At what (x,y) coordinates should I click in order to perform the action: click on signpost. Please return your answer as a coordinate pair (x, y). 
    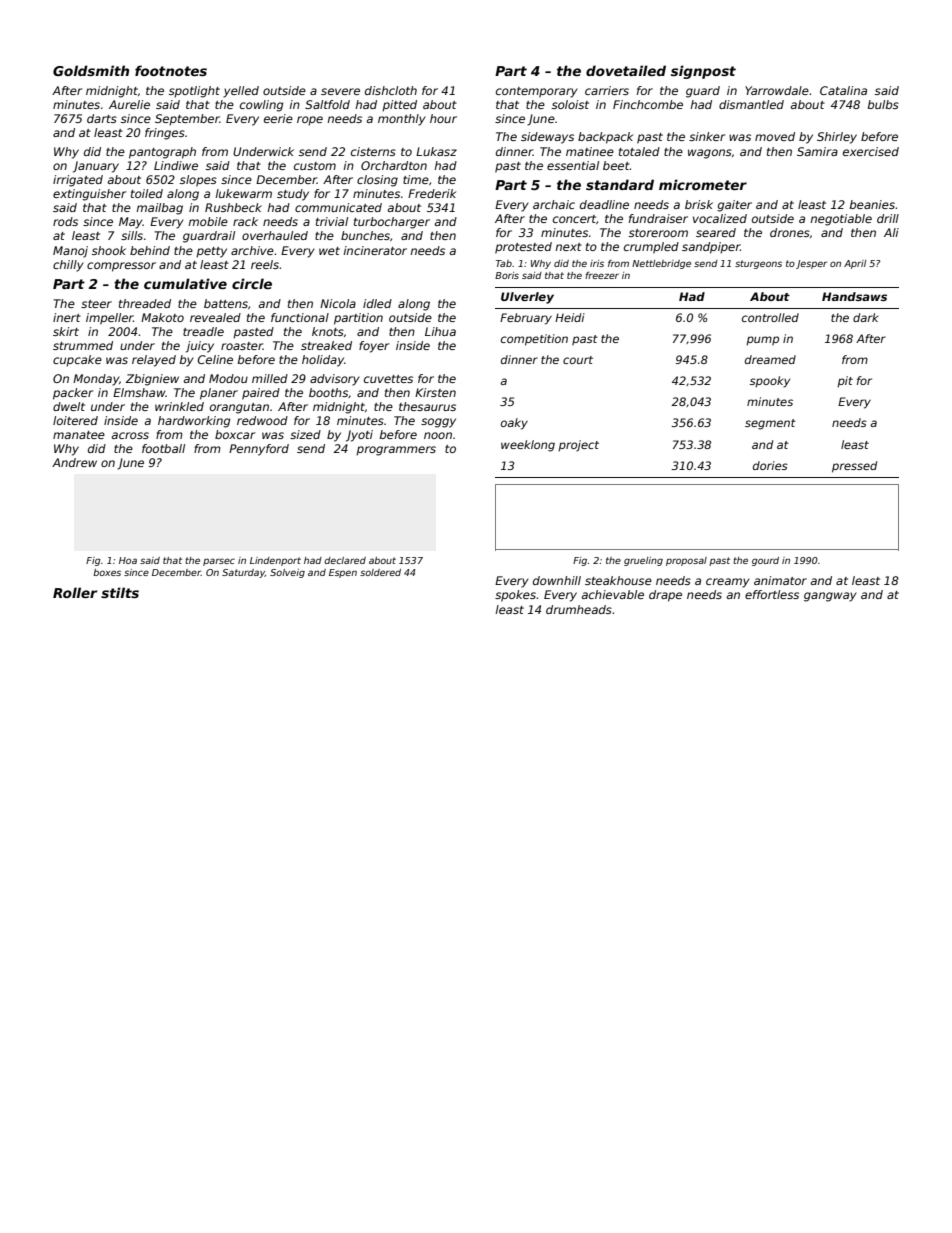
    Looking at the image, I should click on (703, 72).
